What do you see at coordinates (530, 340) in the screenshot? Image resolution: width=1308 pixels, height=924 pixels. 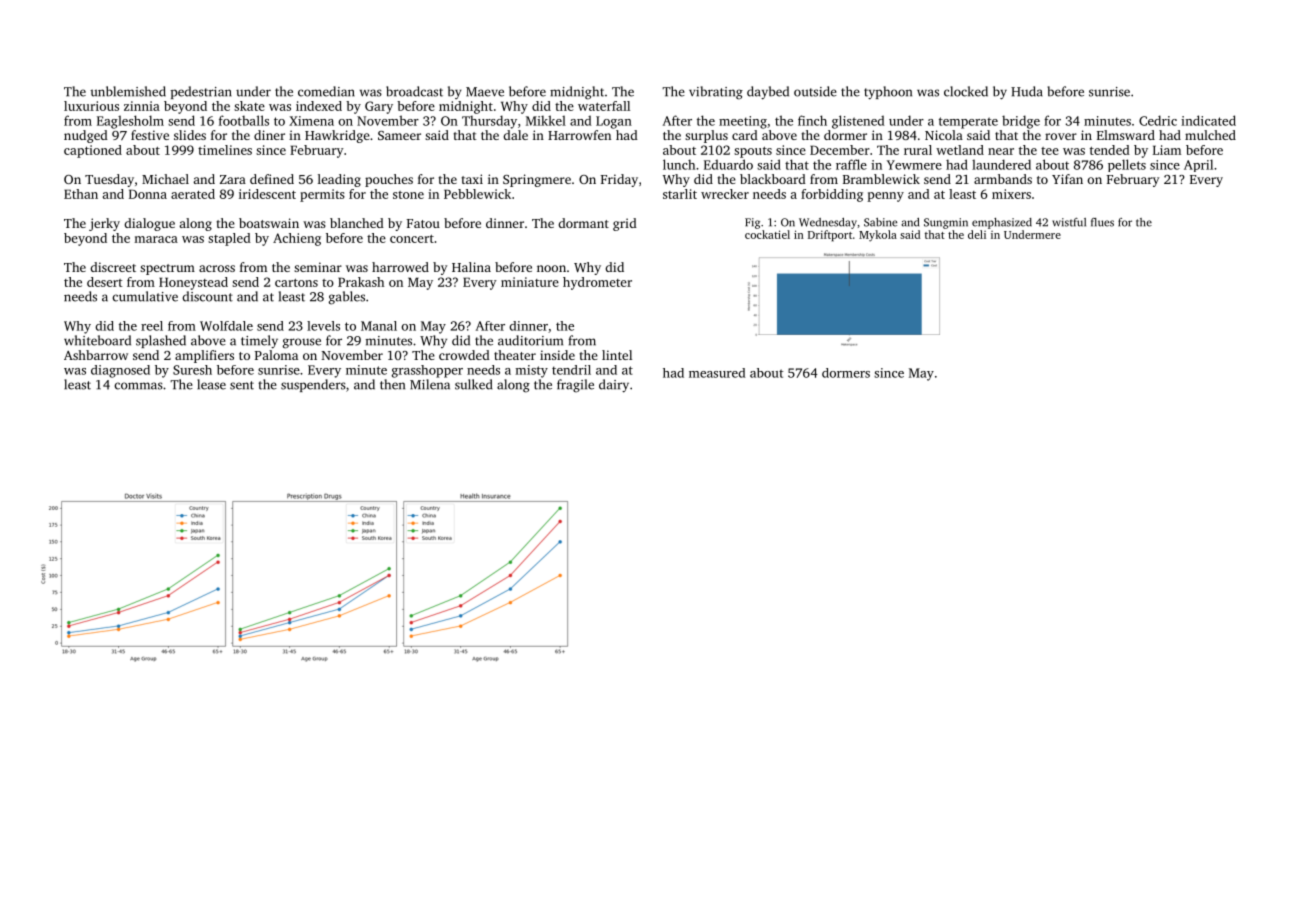 I see `auditorium` at bounding box center [530, 340].
